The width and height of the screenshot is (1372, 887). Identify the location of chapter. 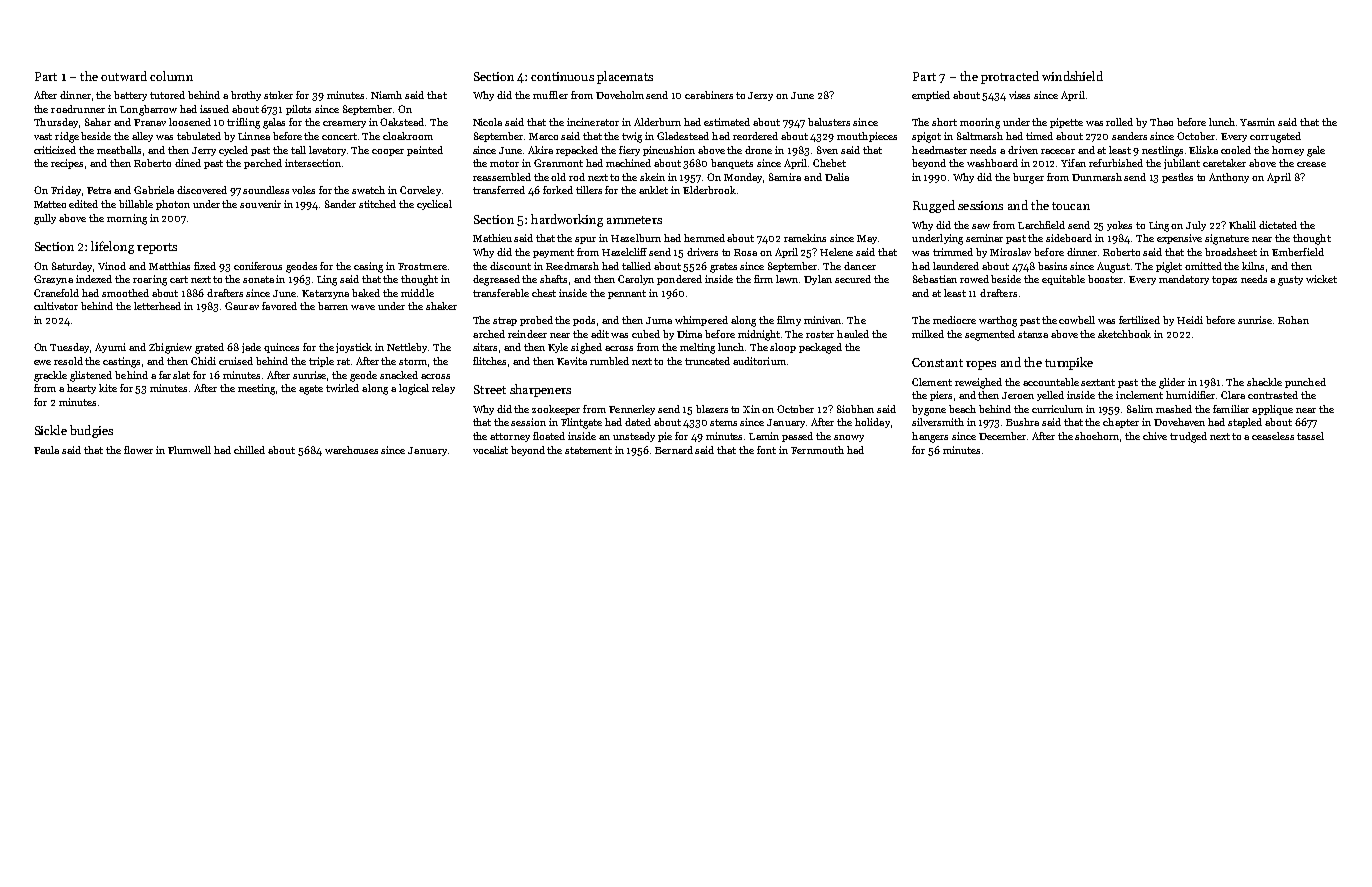
(1121, 423).
